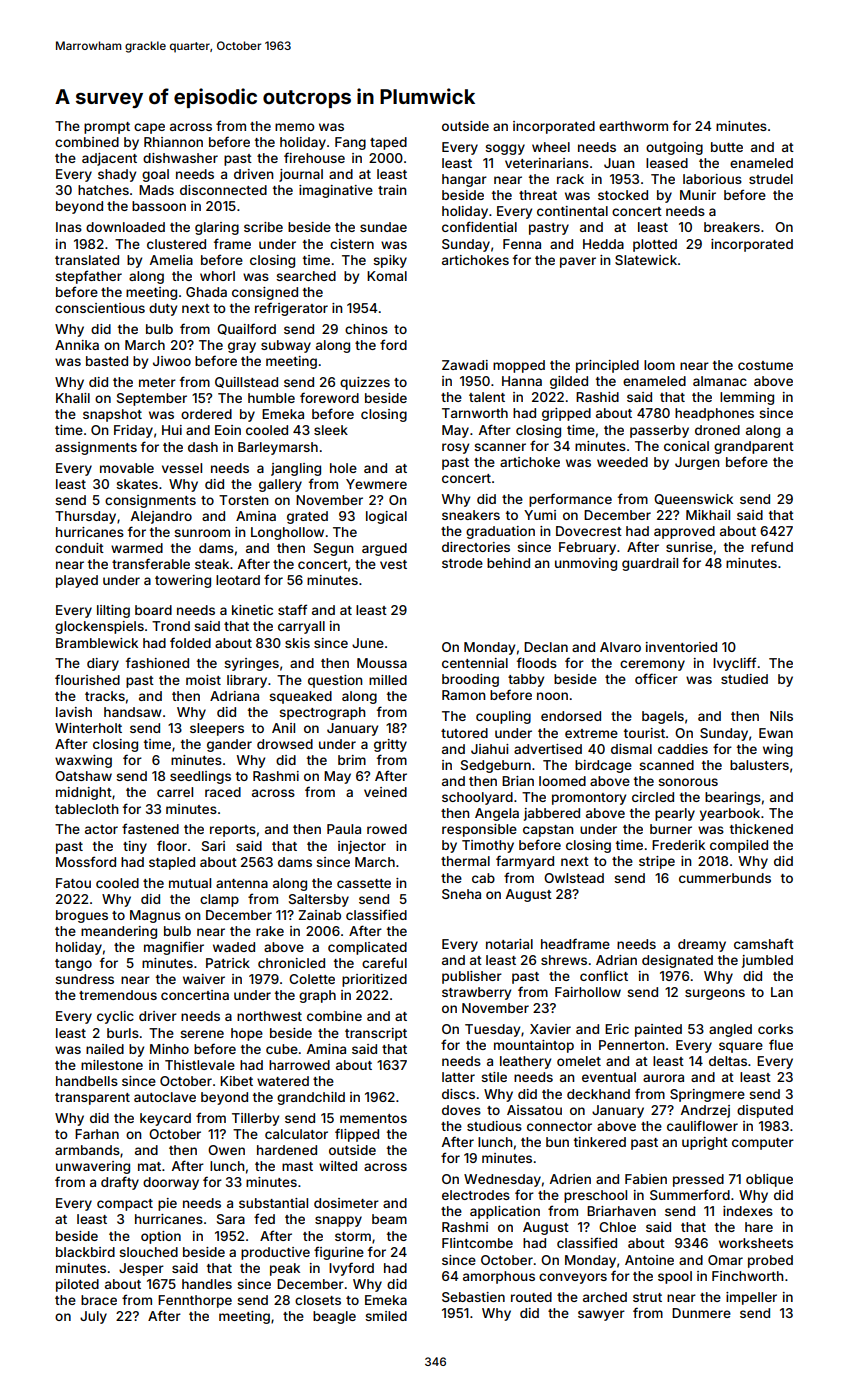 The image size is (849, 1400). I want to click on paver, so click(578, 262).
